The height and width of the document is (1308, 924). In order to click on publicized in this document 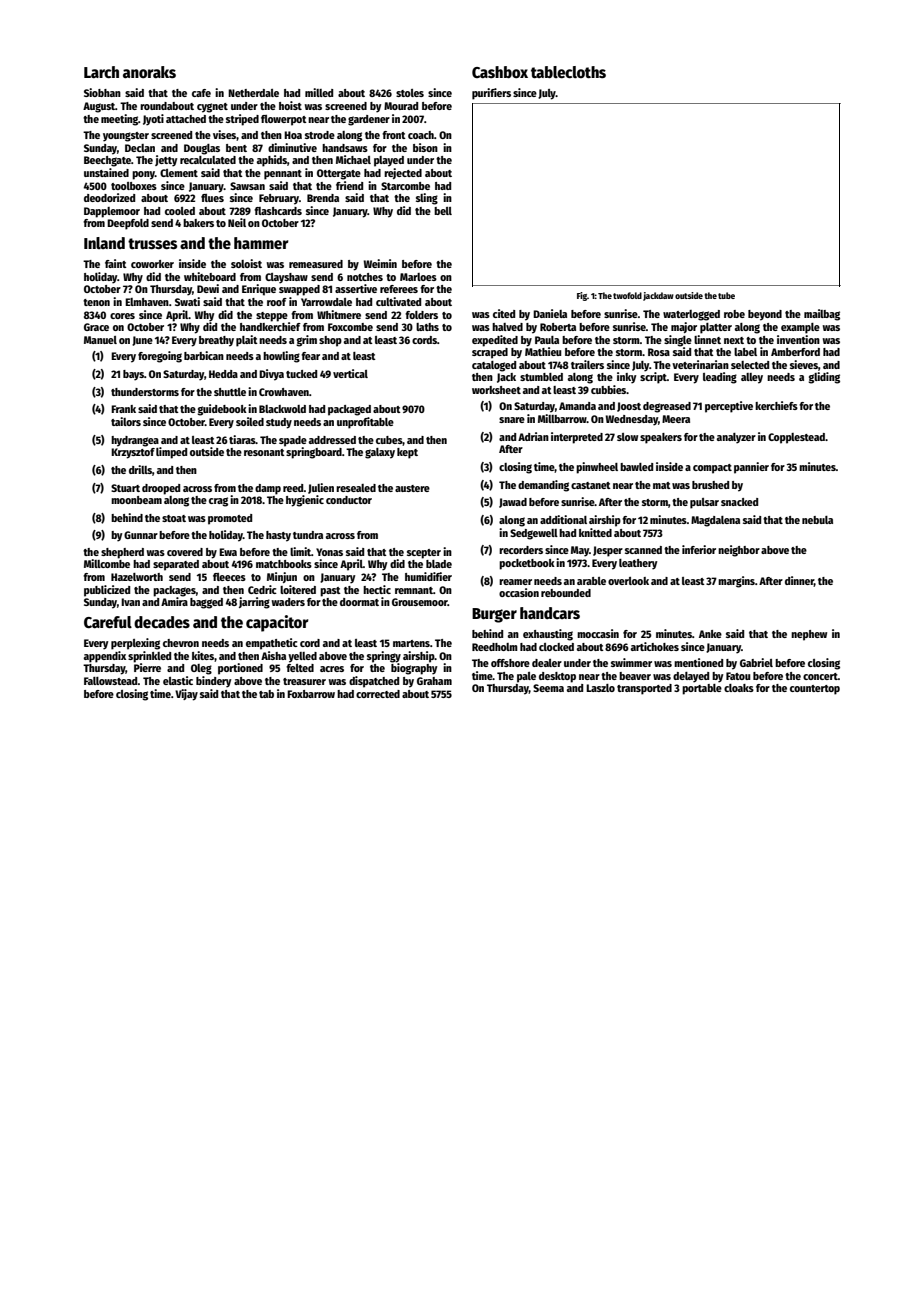, I will do `click(107, 591)`.
